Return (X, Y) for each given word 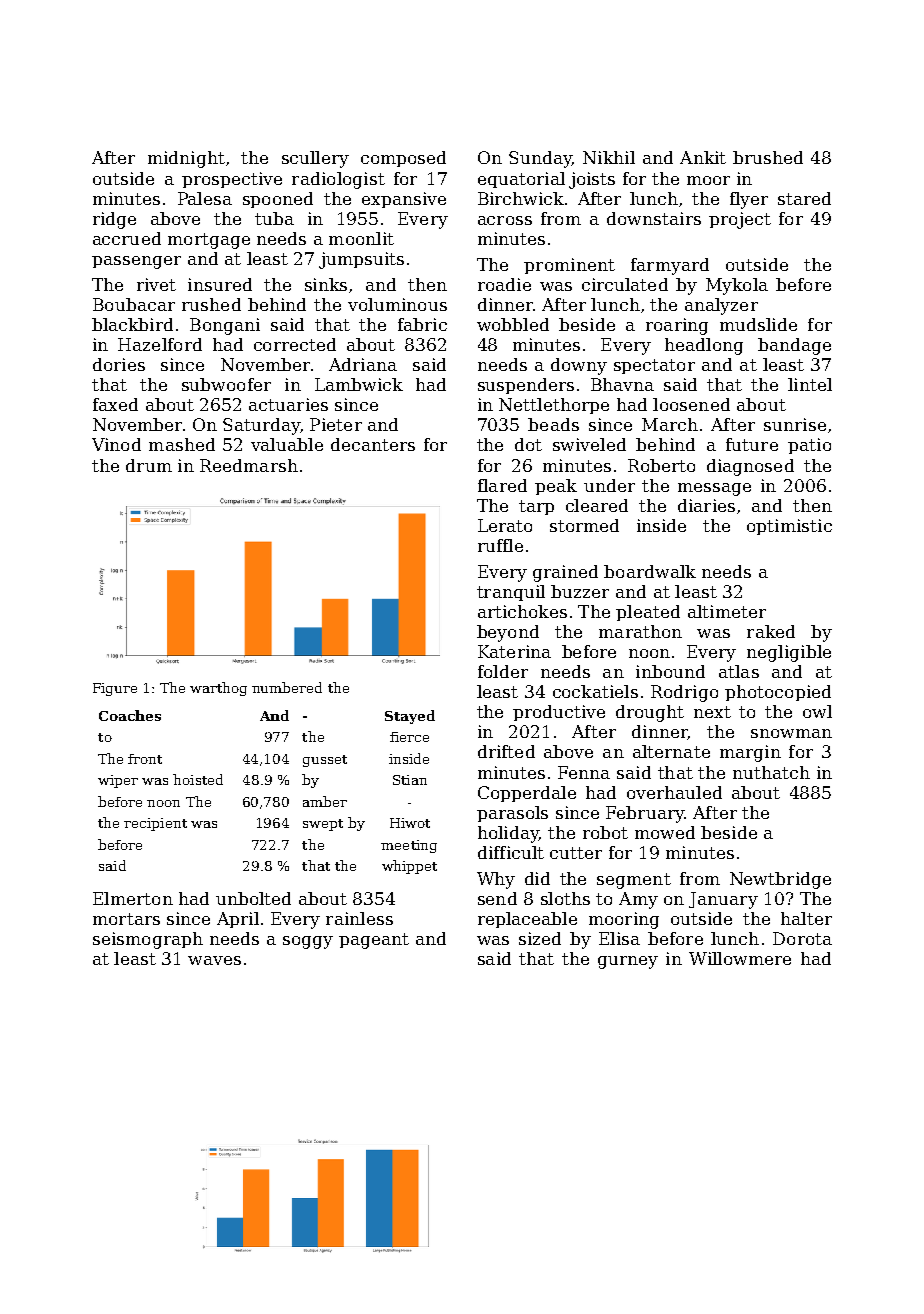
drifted (506, 751)
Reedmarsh (249, 465)
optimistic (789, 527)
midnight (186, 159)
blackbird (132, 324)
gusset (325, 761)
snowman (791, 733)
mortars (126, 919)
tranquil (511, 593)
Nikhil (609, 157)
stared (804, 198)
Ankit (703, 157)
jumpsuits (361, 260)
